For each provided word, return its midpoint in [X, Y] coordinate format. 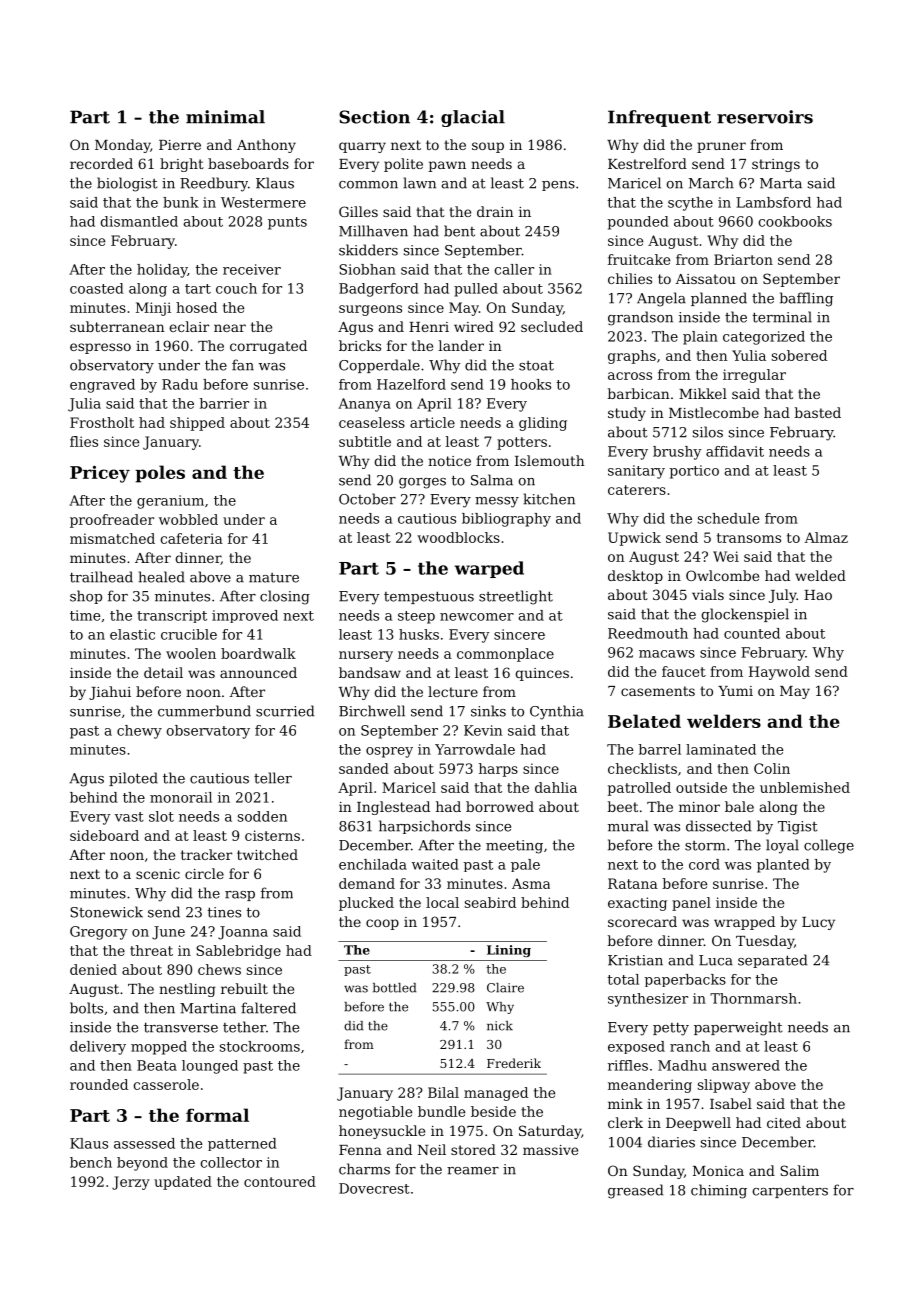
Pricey [100, 474]
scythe [690, 204]
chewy [139, 732]
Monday [122, 146]
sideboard [104, 835]
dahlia [556, 787]
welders [724, 721]
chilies [630, 278]
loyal [782, 846]
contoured [280, 1181]
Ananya [364, 405]
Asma [531, 883]
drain [495, 211]
